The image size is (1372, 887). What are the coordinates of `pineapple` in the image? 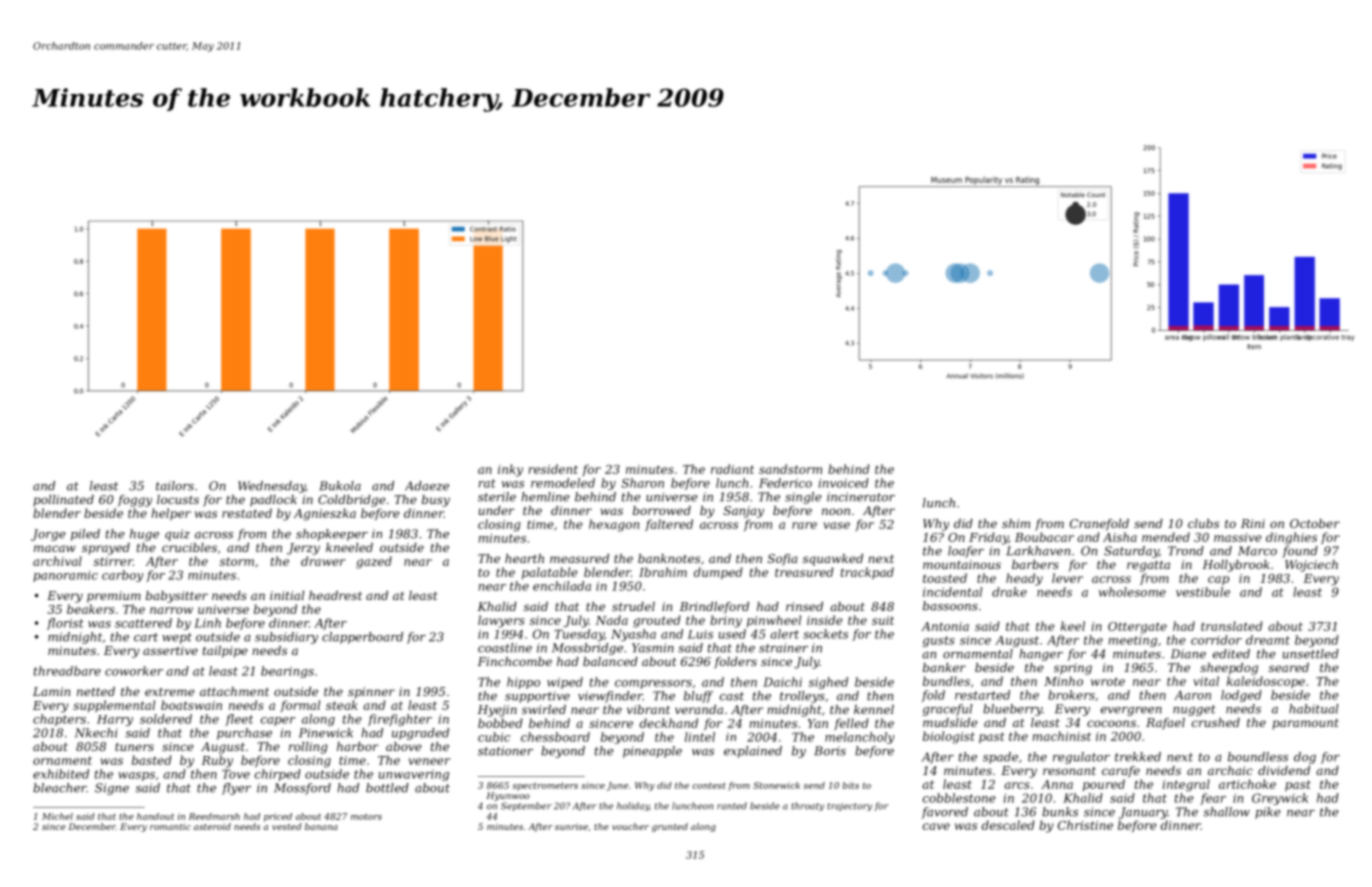 It's located at (652, 752).
